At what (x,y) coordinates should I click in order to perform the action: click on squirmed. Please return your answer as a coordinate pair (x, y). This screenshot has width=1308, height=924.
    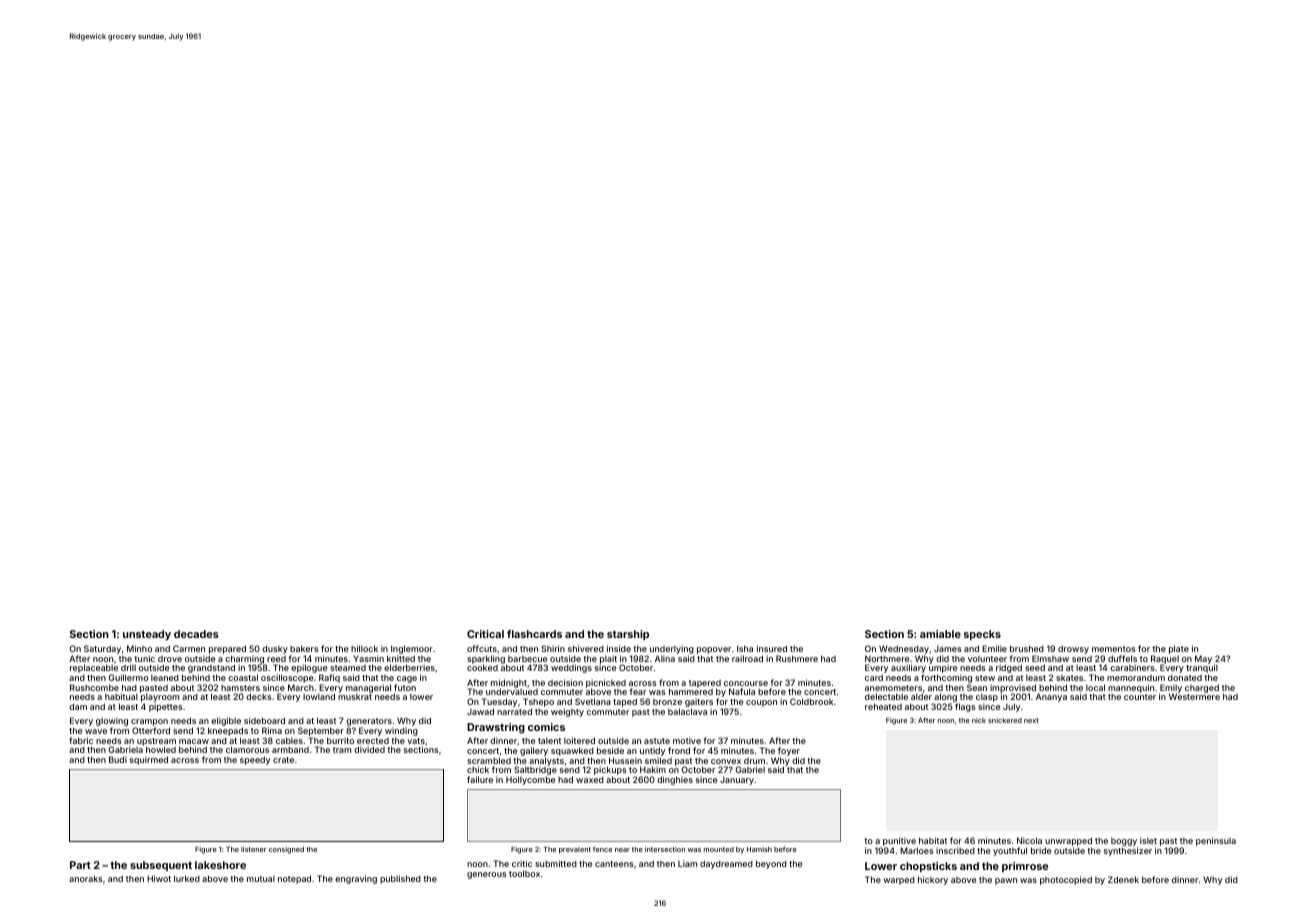
    Looking at the image, I should click on (149, 760).
